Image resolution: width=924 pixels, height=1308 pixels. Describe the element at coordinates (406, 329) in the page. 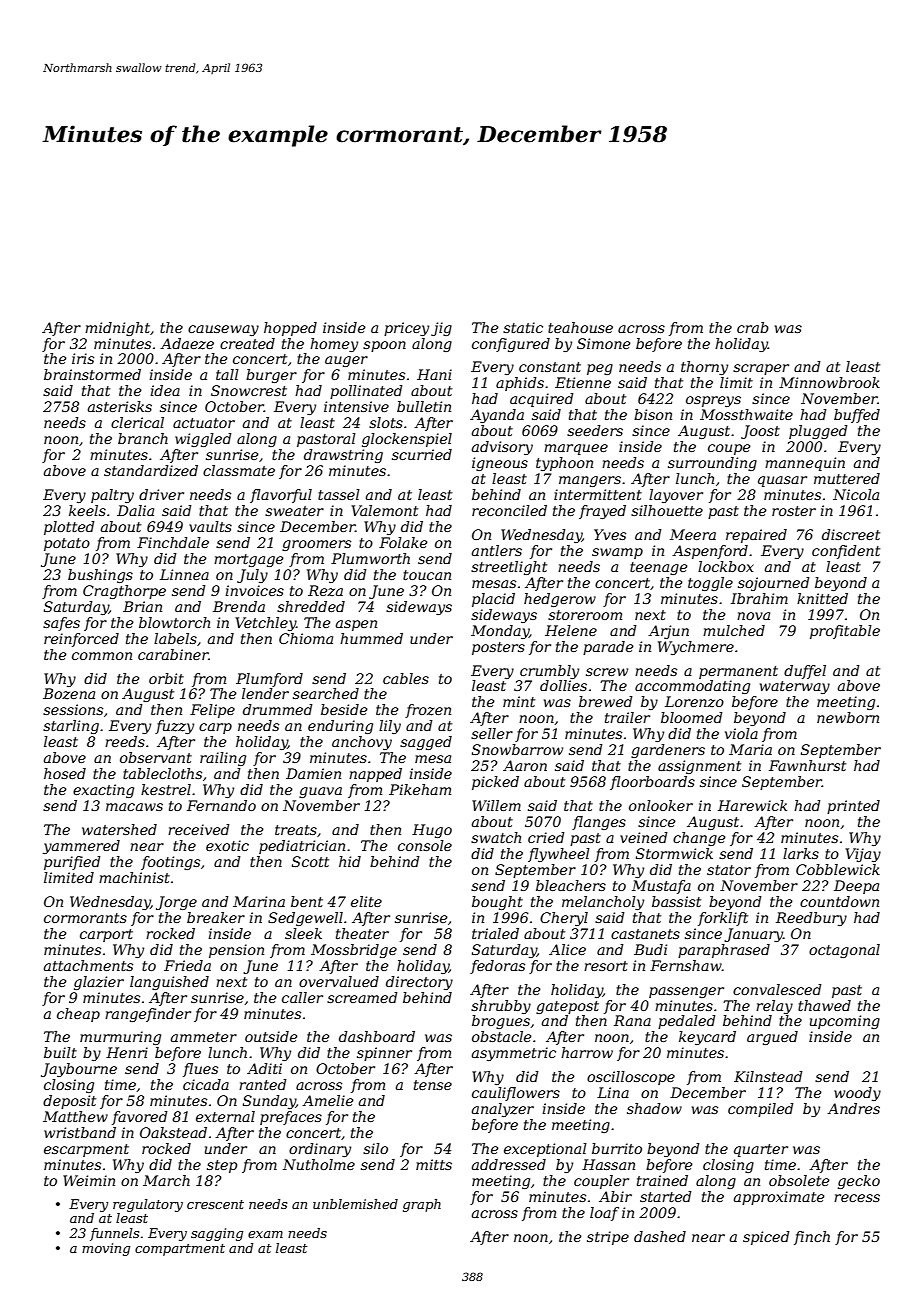

I see `pricey` at that location.
